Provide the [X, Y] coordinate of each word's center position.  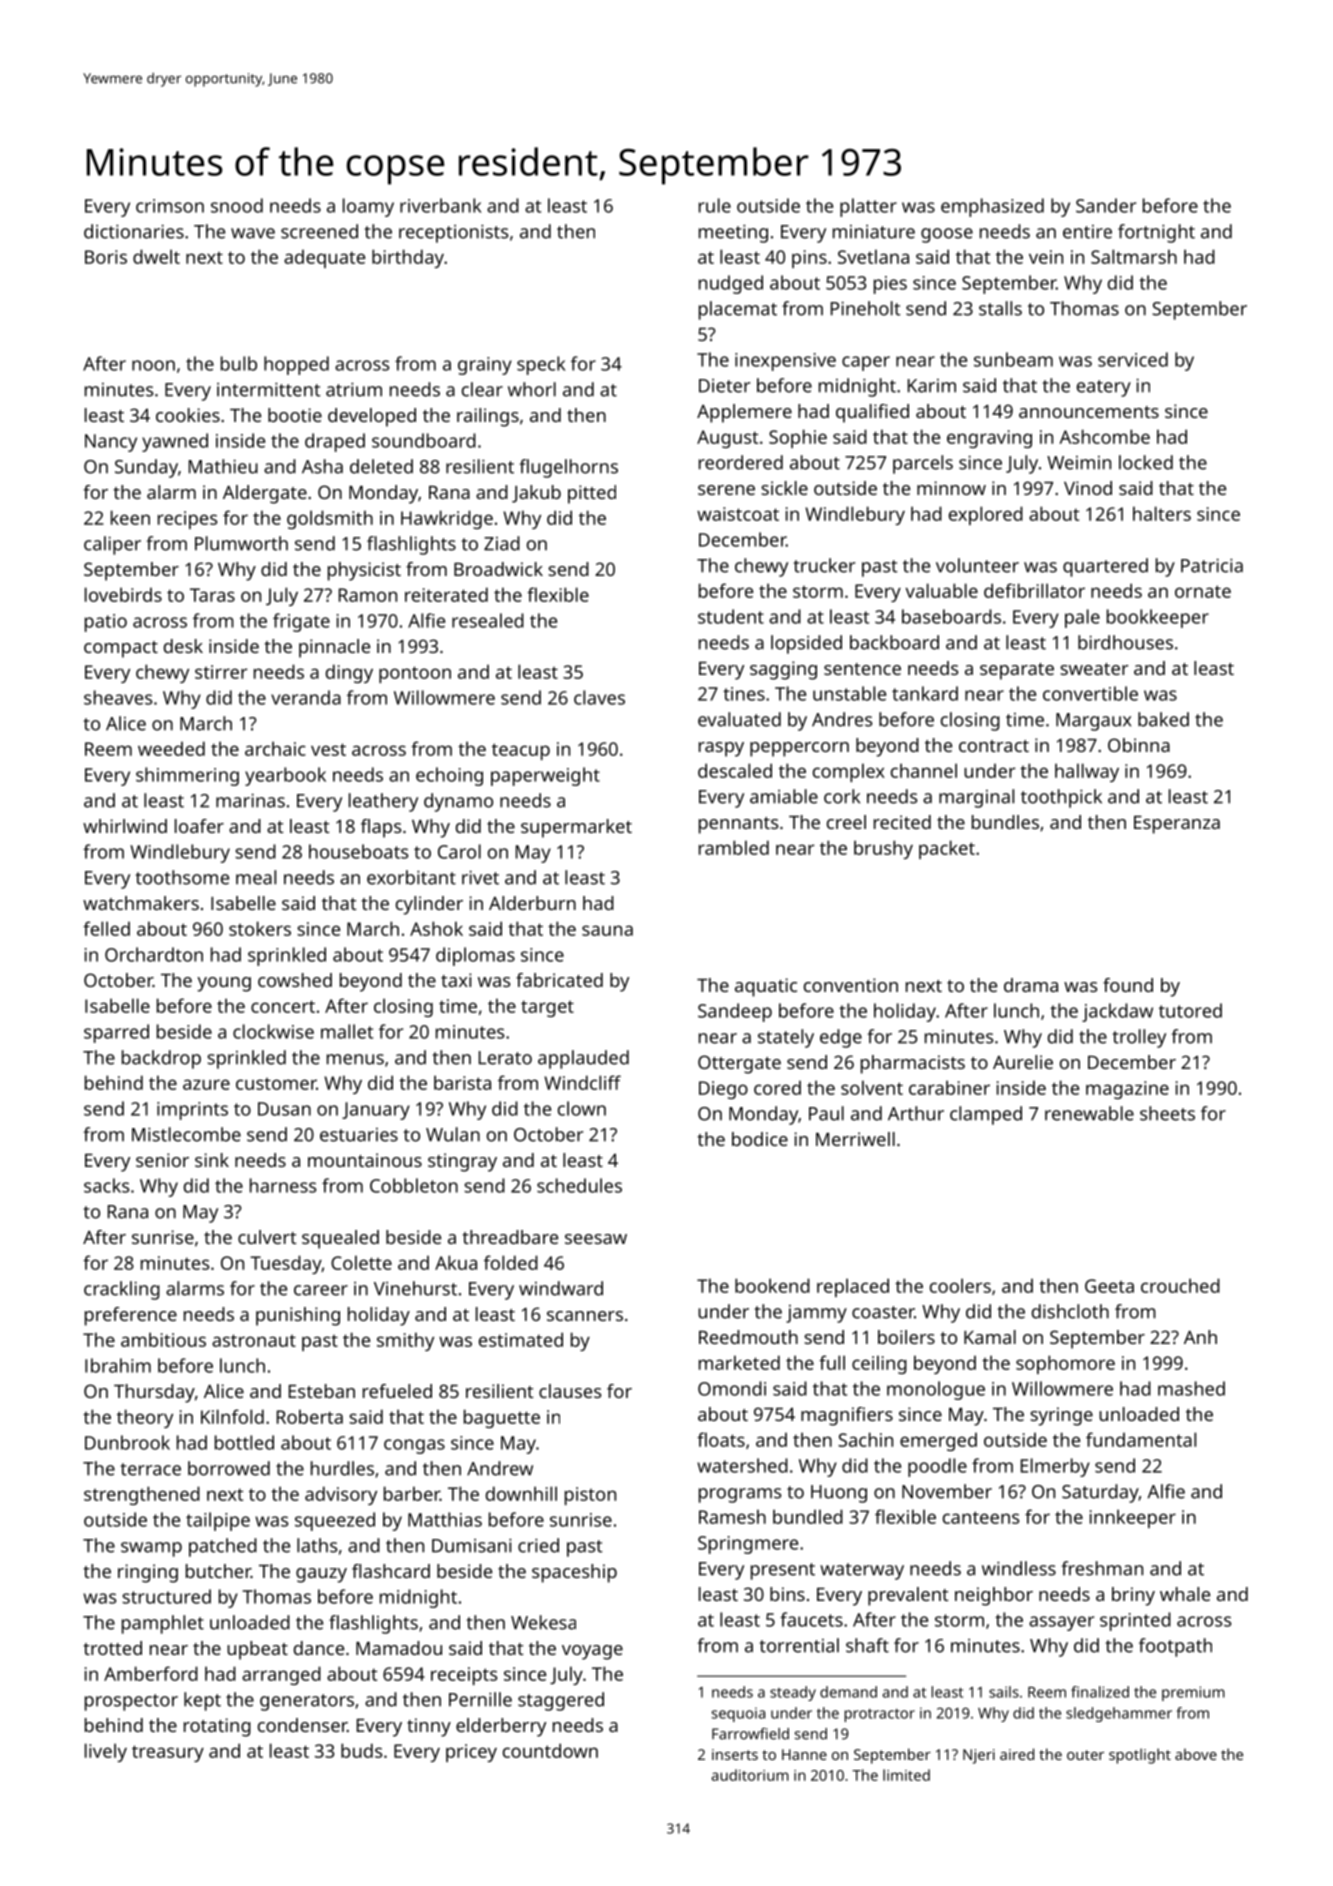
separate [1017, 671]
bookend [772, 1285]
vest [328, 749]
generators [307, 1702]
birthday [408, 258]
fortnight [1156, 233]
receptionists [453, 233]
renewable [1089, 1113]
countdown [550, 1750]
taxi [456, 980]
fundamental [1141, 1439]
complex [849, 772]
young [224, 984]
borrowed [229, 1468]
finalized [1100, 1692]
